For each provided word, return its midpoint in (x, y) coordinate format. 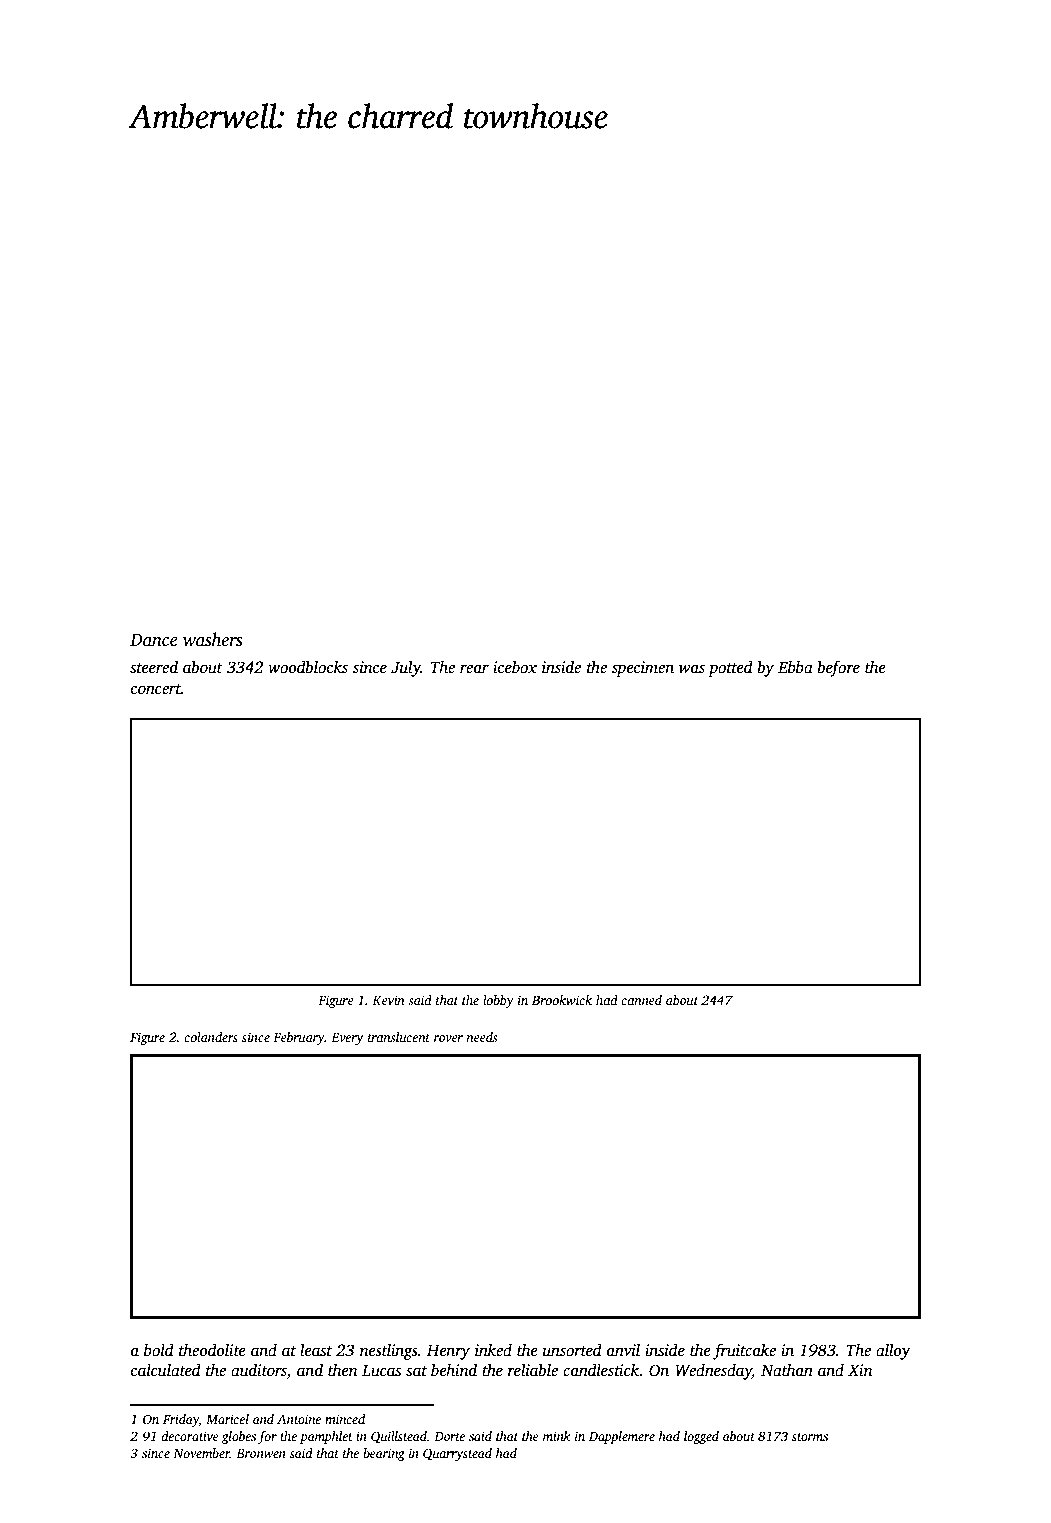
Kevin (388, 1000)
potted (730, 668)
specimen (643, 669)
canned (641, 1000)
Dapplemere (622, 1437)
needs (481, 1037)
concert (156, 689)
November (201, 1453)
